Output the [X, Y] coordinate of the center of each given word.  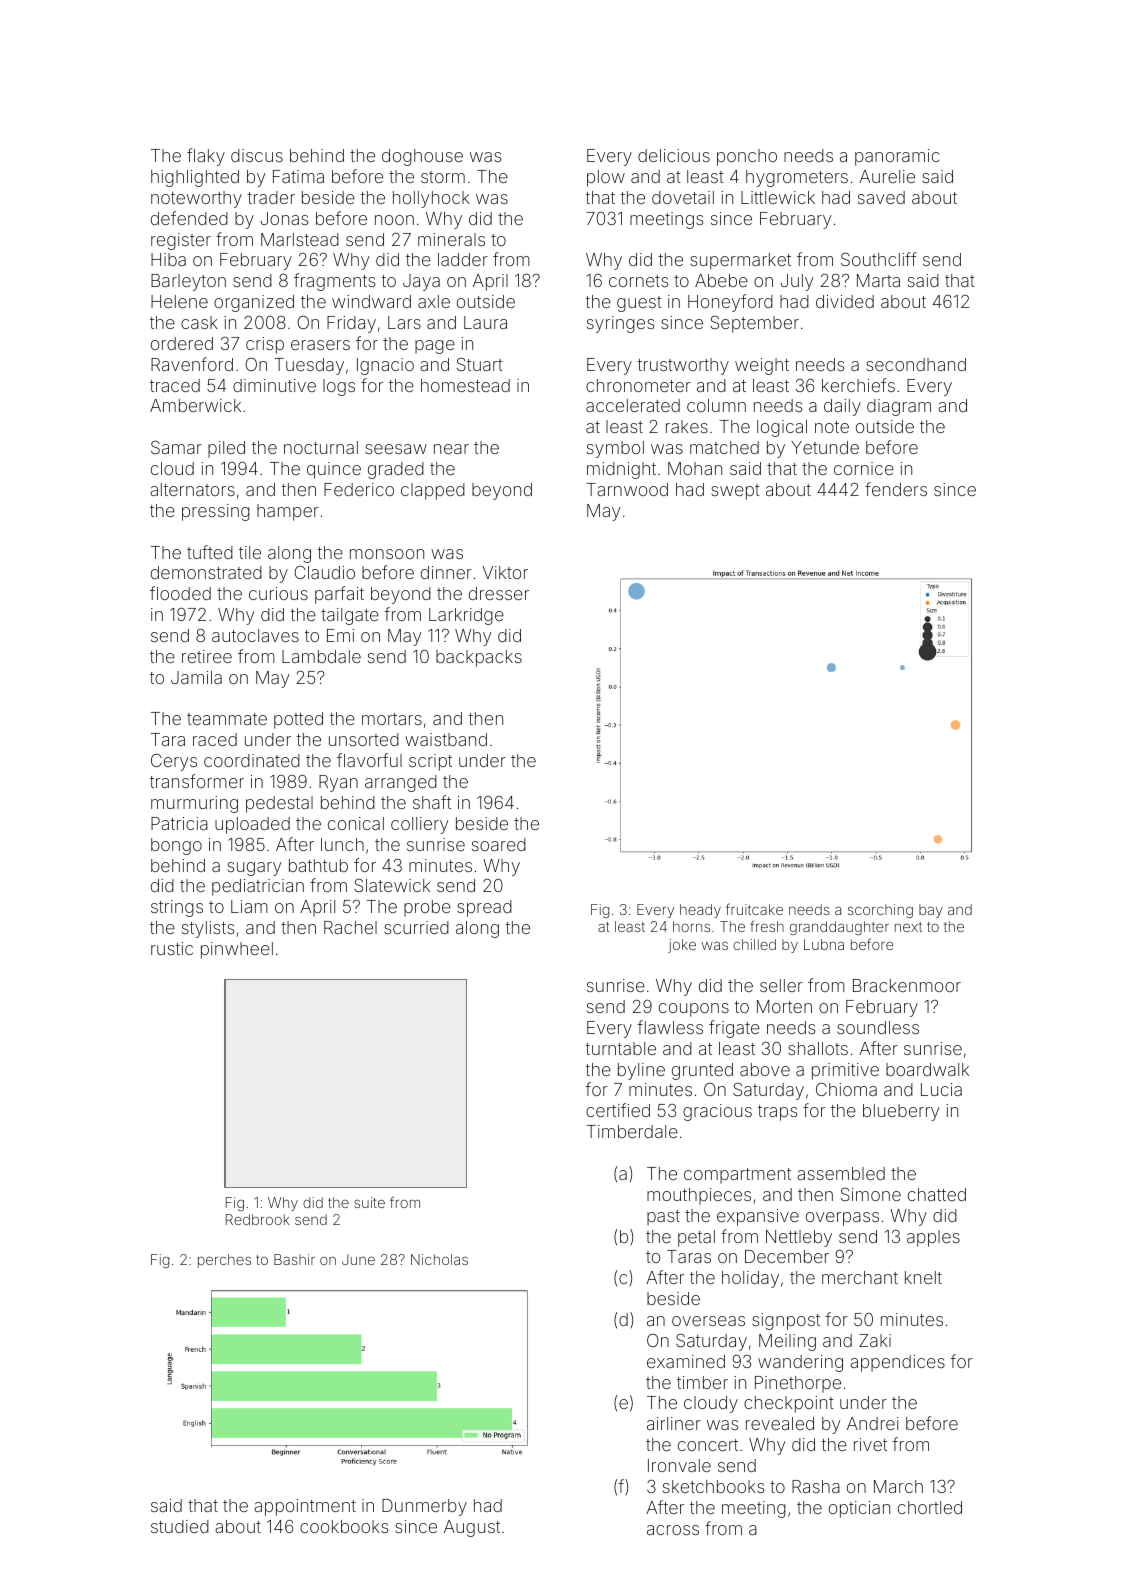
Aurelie [887, 176]
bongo [176, 846]
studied [180, 1526]
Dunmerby [424, 1507]
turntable [620, 1048]
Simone [871, 1194]
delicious [674, 155]
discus [257, 155]
